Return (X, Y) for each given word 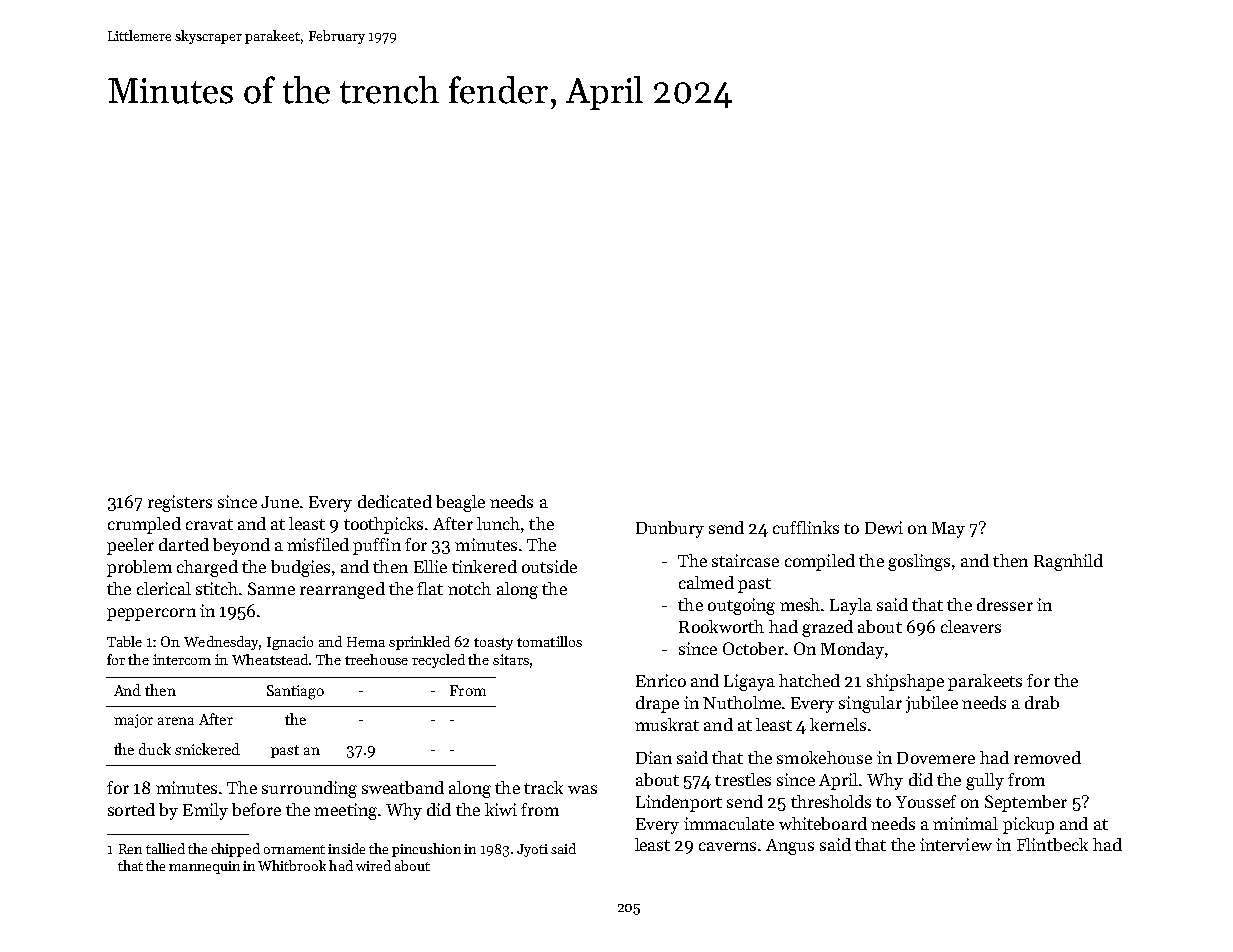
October (753, 648)
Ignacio (290, 643)
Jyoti (532, 850)
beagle (460, 503)
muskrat (667, 724)
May (948, 530)
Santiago (295, 692)
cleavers (971, 626)
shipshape (905, 682)
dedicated (395, 501)
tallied (165, 848)
